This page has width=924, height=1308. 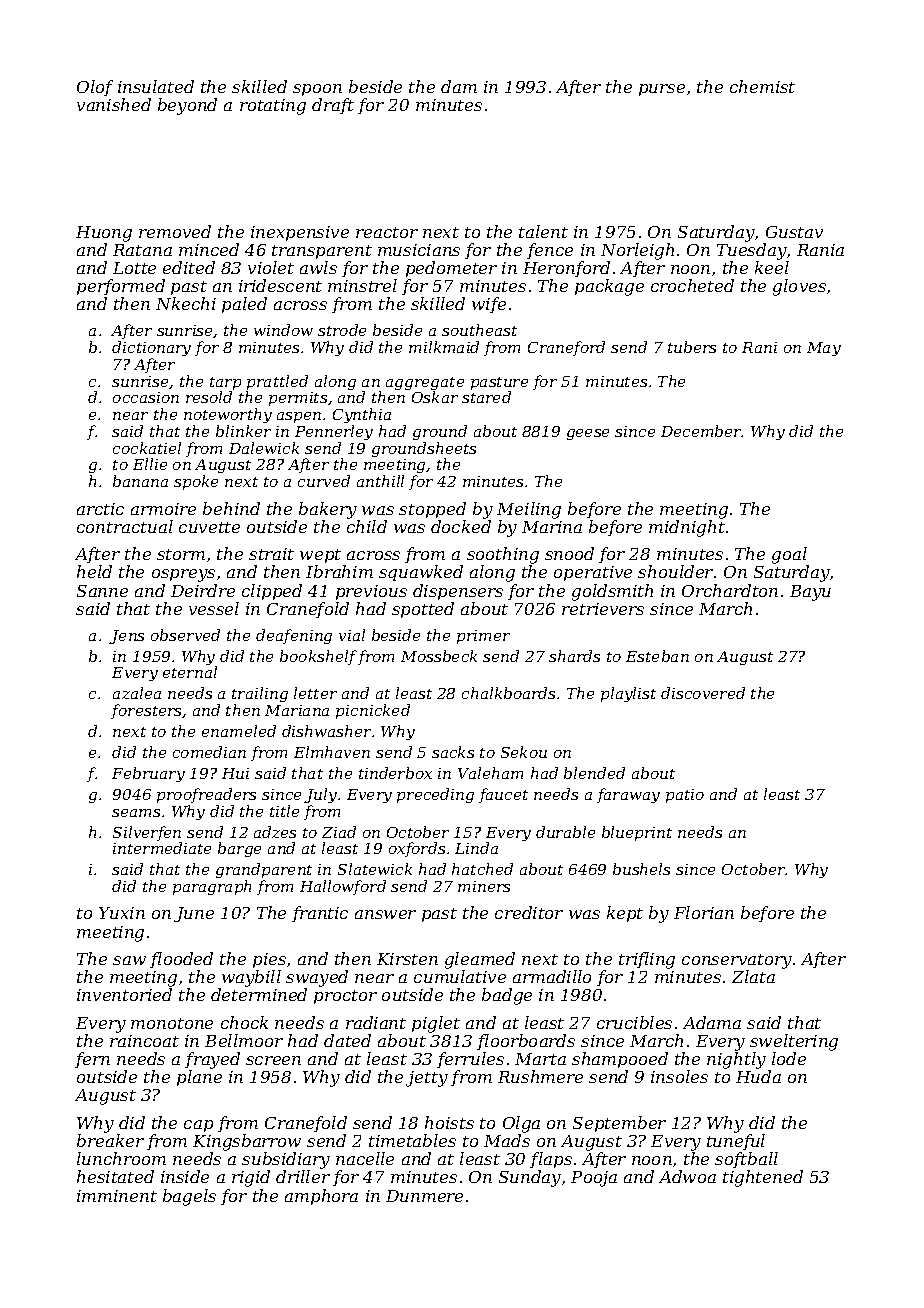 I want to click on bagels, so click(x=189, y=1197).
